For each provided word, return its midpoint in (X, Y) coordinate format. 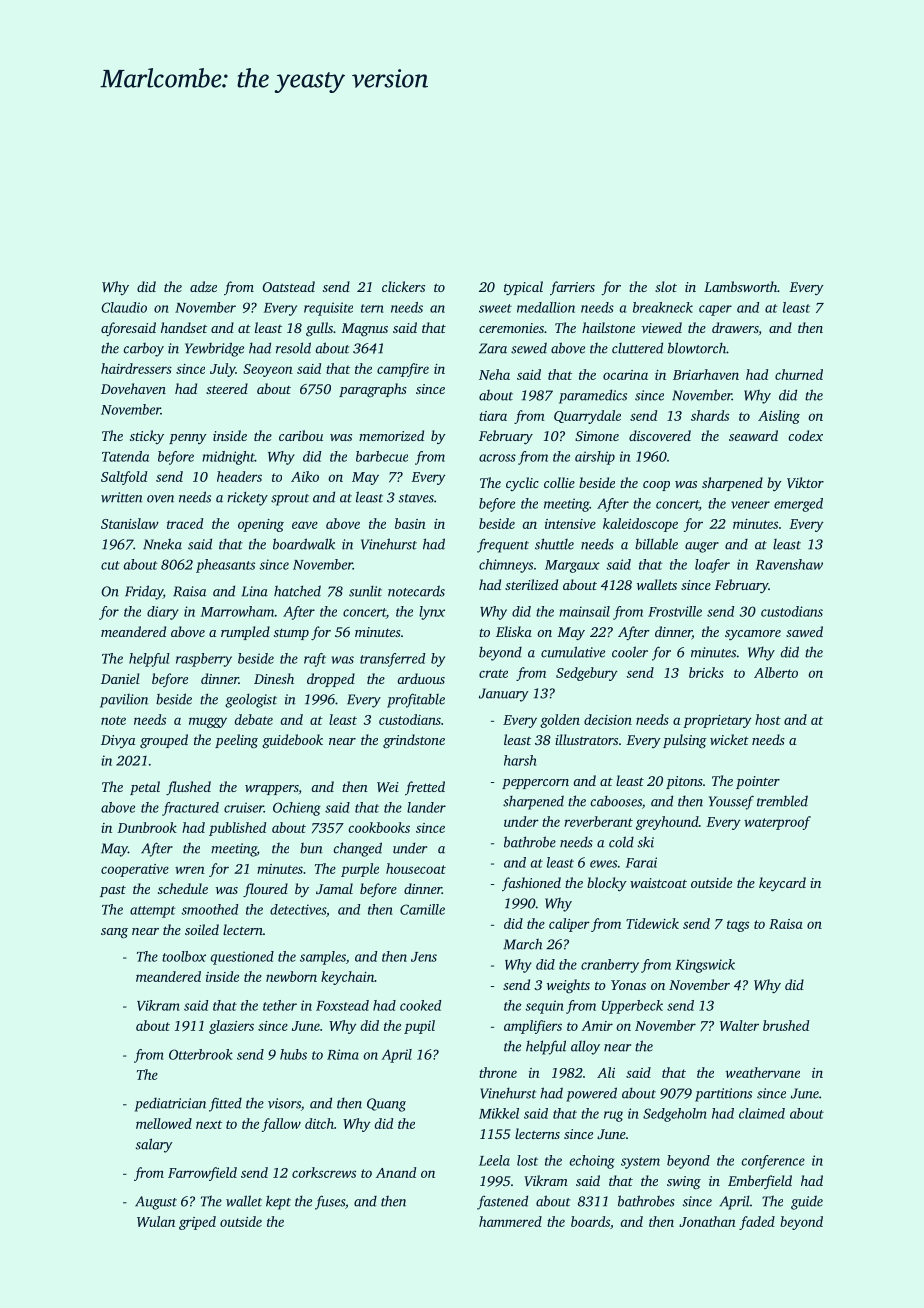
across (497, 458)
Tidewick (652, 923)
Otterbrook (200, 1054)
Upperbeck (632, 1007)
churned (799, 374)
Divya (118, 741)
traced (185, 523)
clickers (403, 286)
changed (357, 849)
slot (666, 286)
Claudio (124, 307)
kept (278, 1202)
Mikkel (499, 1113)
